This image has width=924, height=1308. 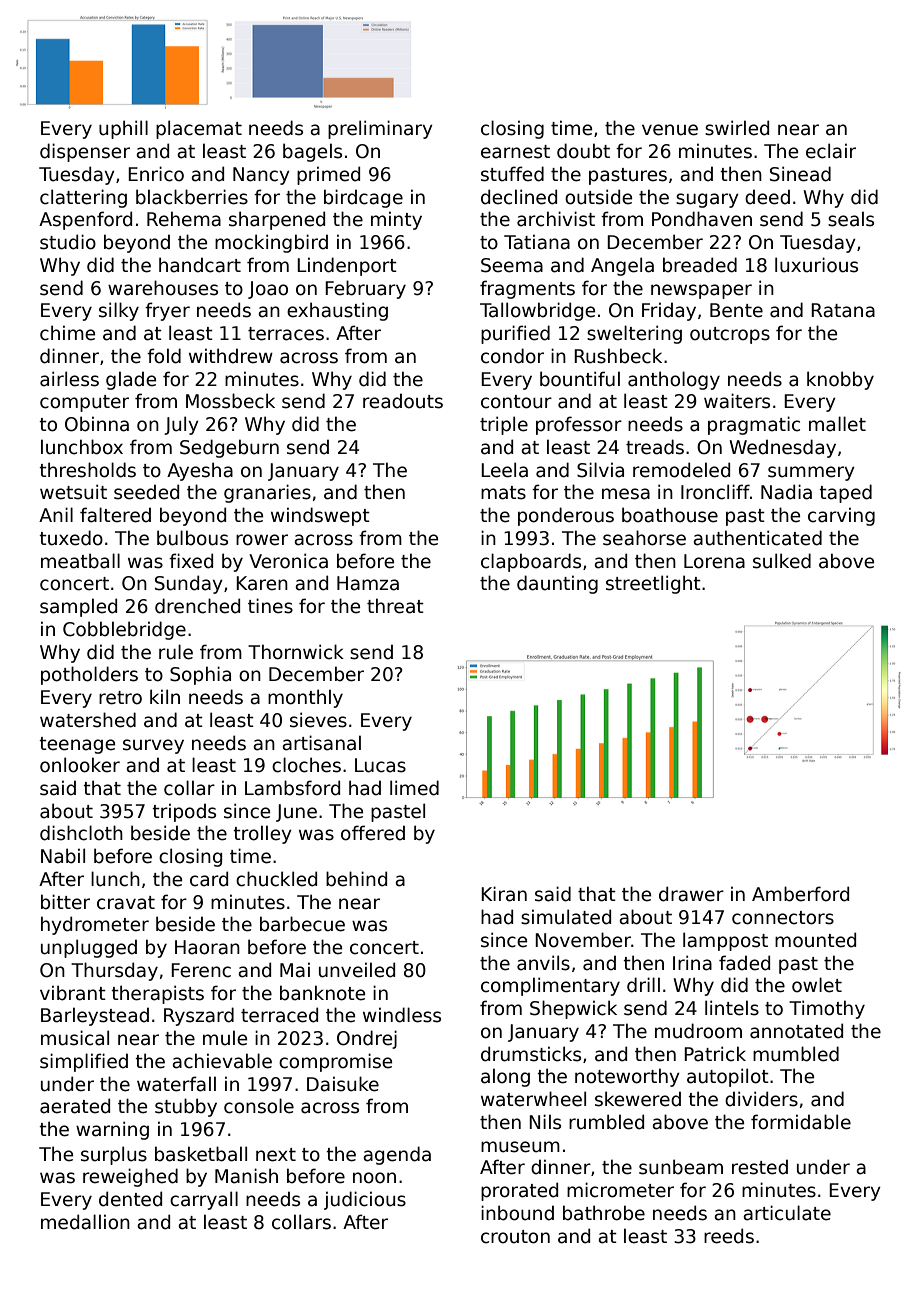 What do you see at coordinates (737, 128) in the image?
I see `swirled` at bounding box center [737, 128].
